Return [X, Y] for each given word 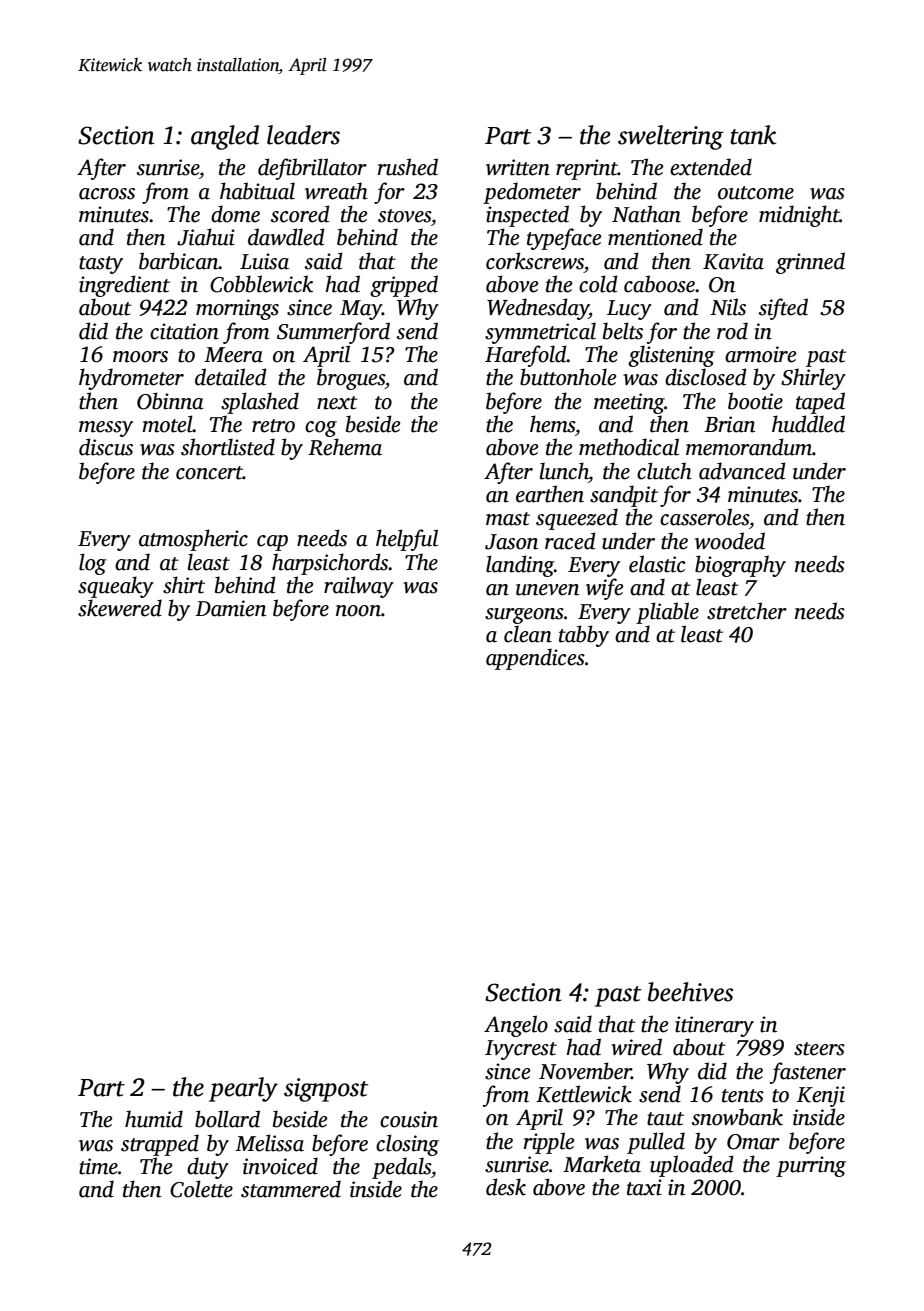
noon [358, 611]
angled [225, 137]
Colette [201, 1189]
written [518, 167]
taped [820, 403]
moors [140, 357]
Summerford [333, 333]
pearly [243, 1089]
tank [753, 135]
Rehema [345, 447]
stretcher [747, 611]
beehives [690, 992]
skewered [120, 608]
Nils [728, 307]
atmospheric [193, 540]
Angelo [516, 1026]
